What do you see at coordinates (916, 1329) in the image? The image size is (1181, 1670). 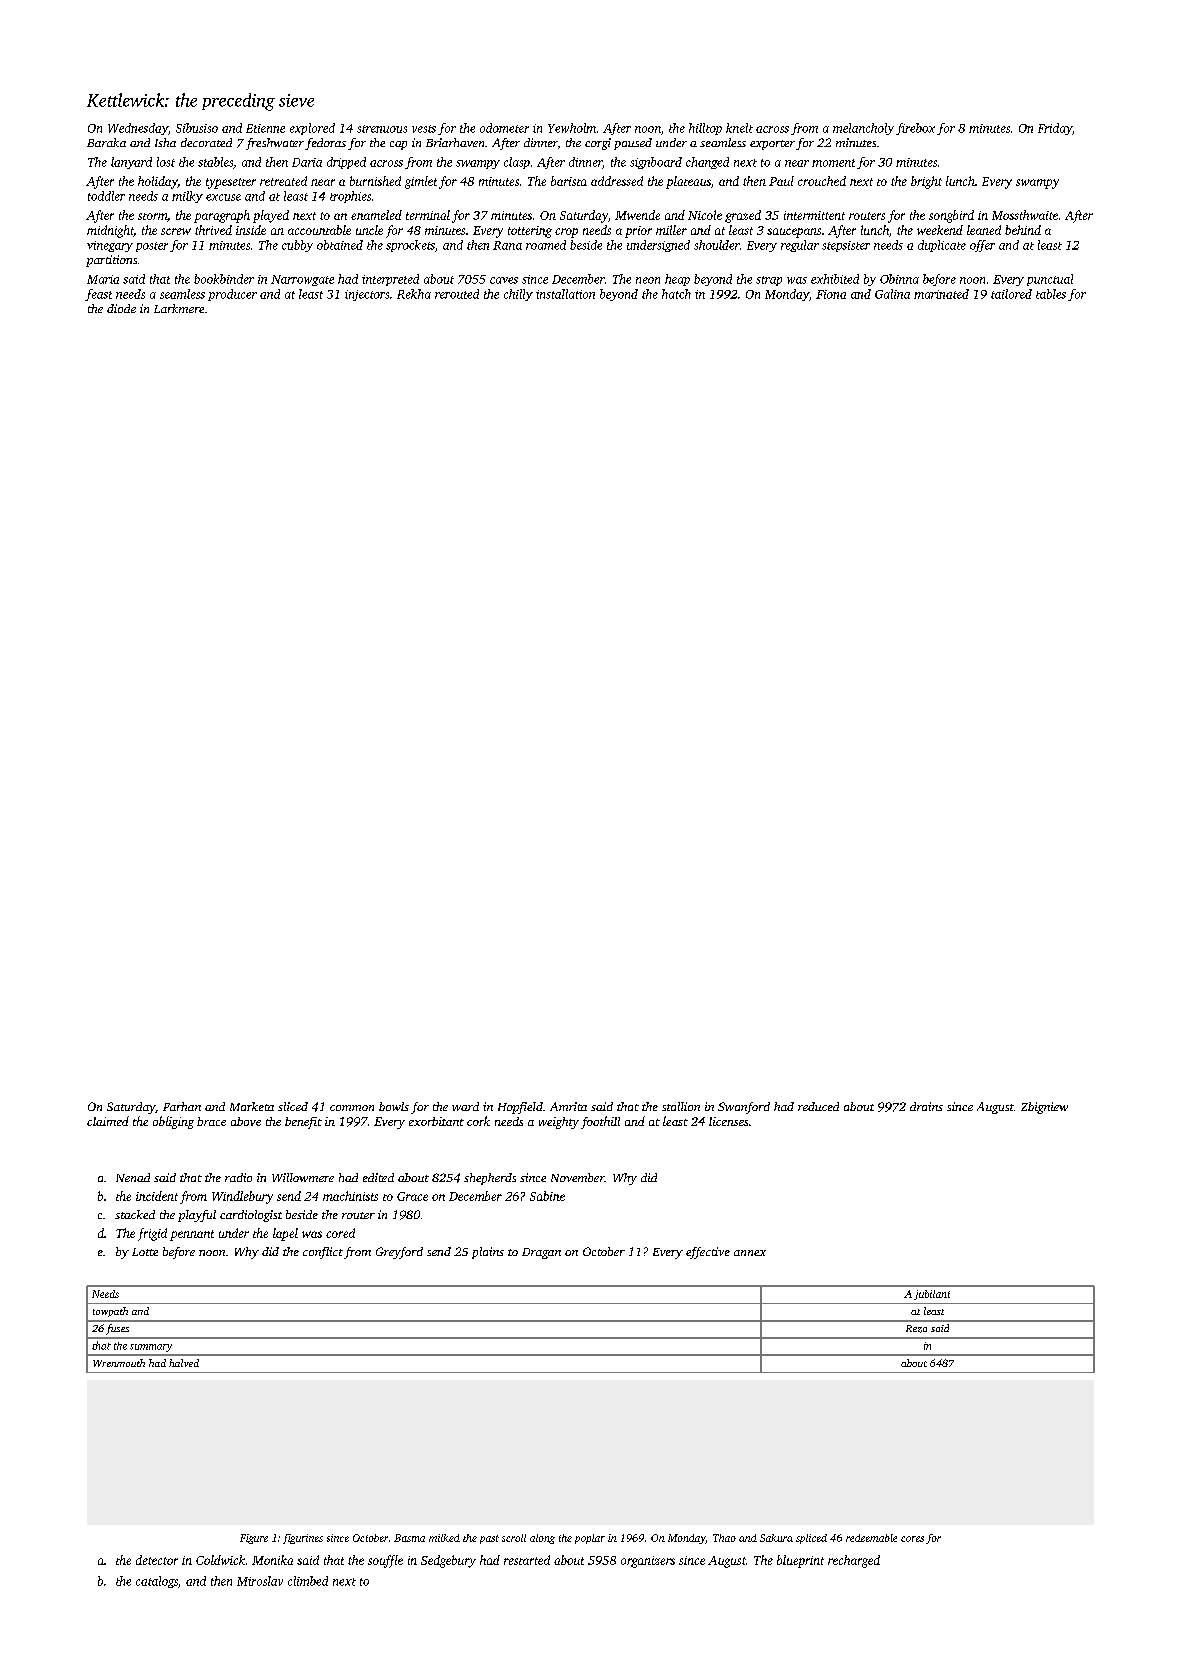 I see `Reza` at bounding box center [916, 1329].
